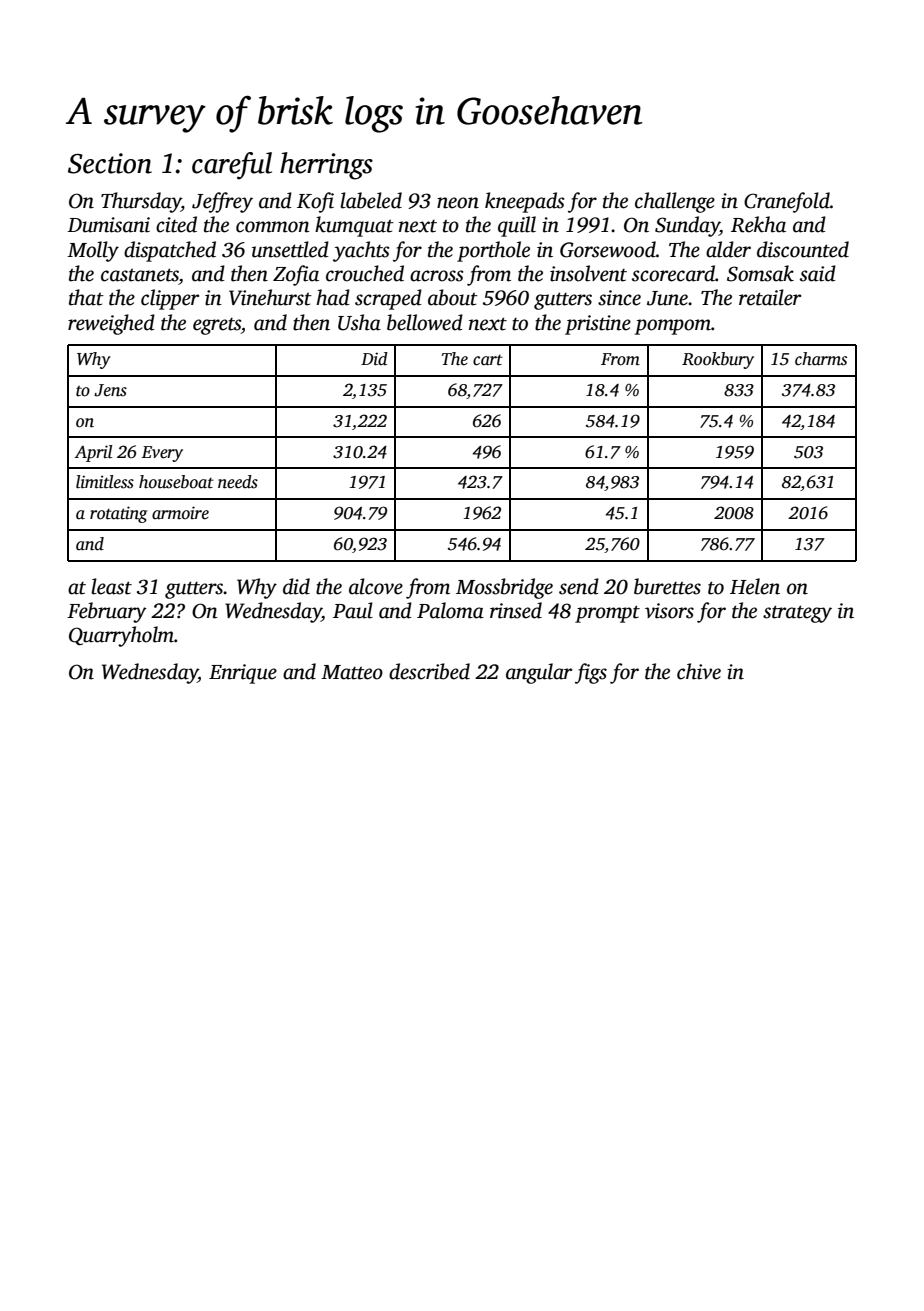 The image size is (924, 1311). I want to click on Quarryholm, so click(121, 636).
